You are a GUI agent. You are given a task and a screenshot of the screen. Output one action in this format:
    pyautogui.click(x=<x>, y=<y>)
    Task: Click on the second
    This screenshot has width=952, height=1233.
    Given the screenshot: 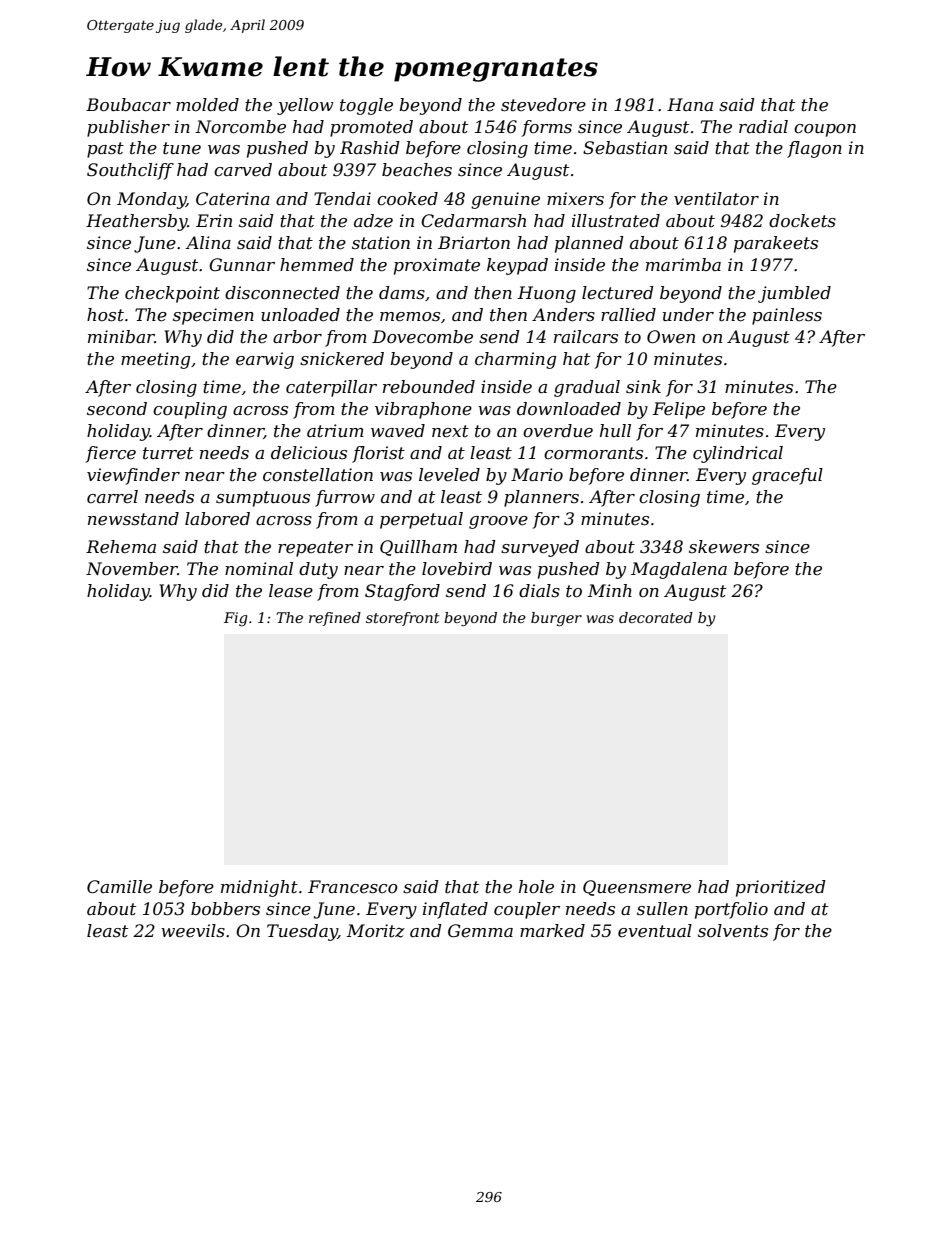 What is the action you would take?
    pyautogui.click(x=117, y=408)
